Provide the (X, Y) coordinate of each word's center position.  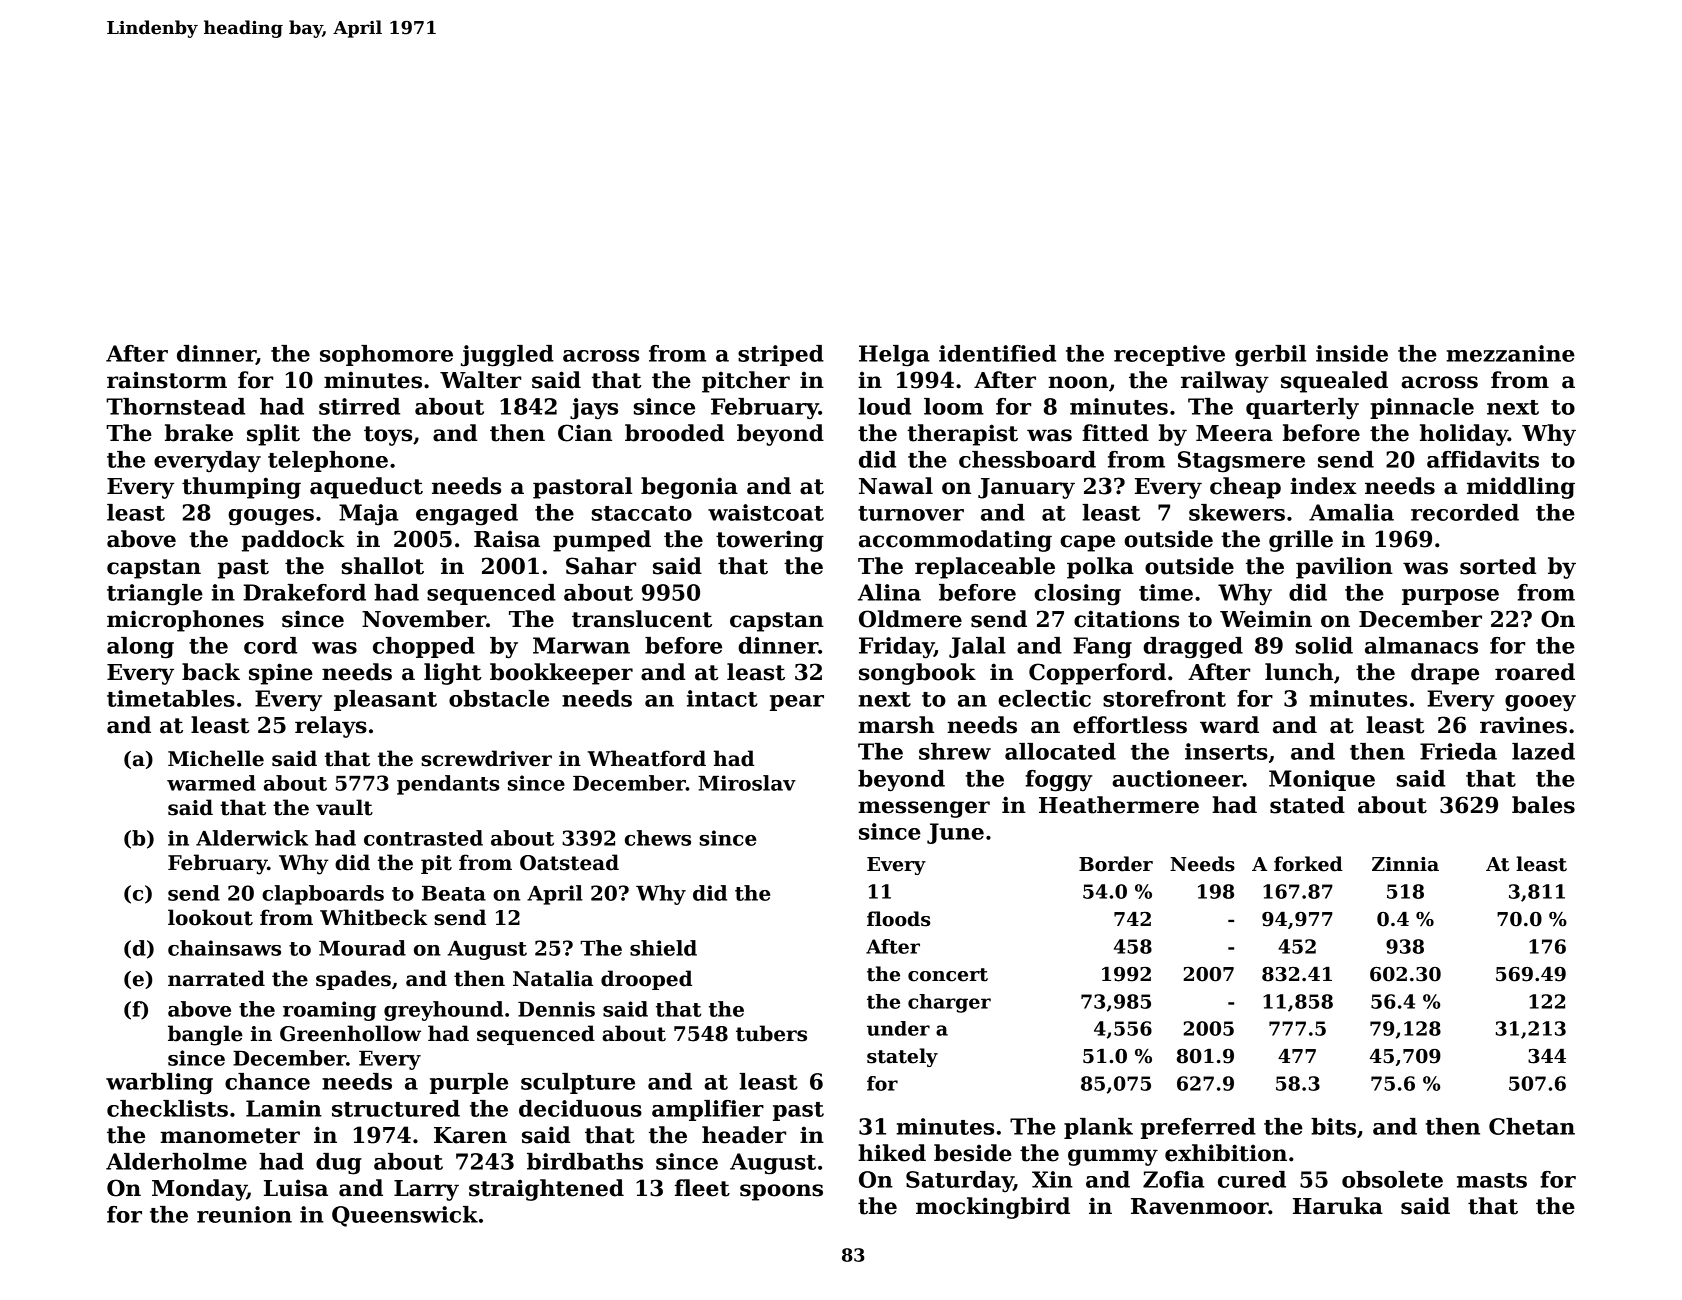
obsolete (1392, 1179)
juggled (507, 356)
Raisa (507, 539)
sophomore (386, 355)
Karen (470, 1135)
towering (770, 541)
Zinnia (1405, 864)
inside (1352, 353)
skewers (1237, 512)
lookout (210, 917)
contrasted (423, 838)
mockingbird (993, 1208)
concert (948, 975)
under (898, 1028)
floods (898, 919)
